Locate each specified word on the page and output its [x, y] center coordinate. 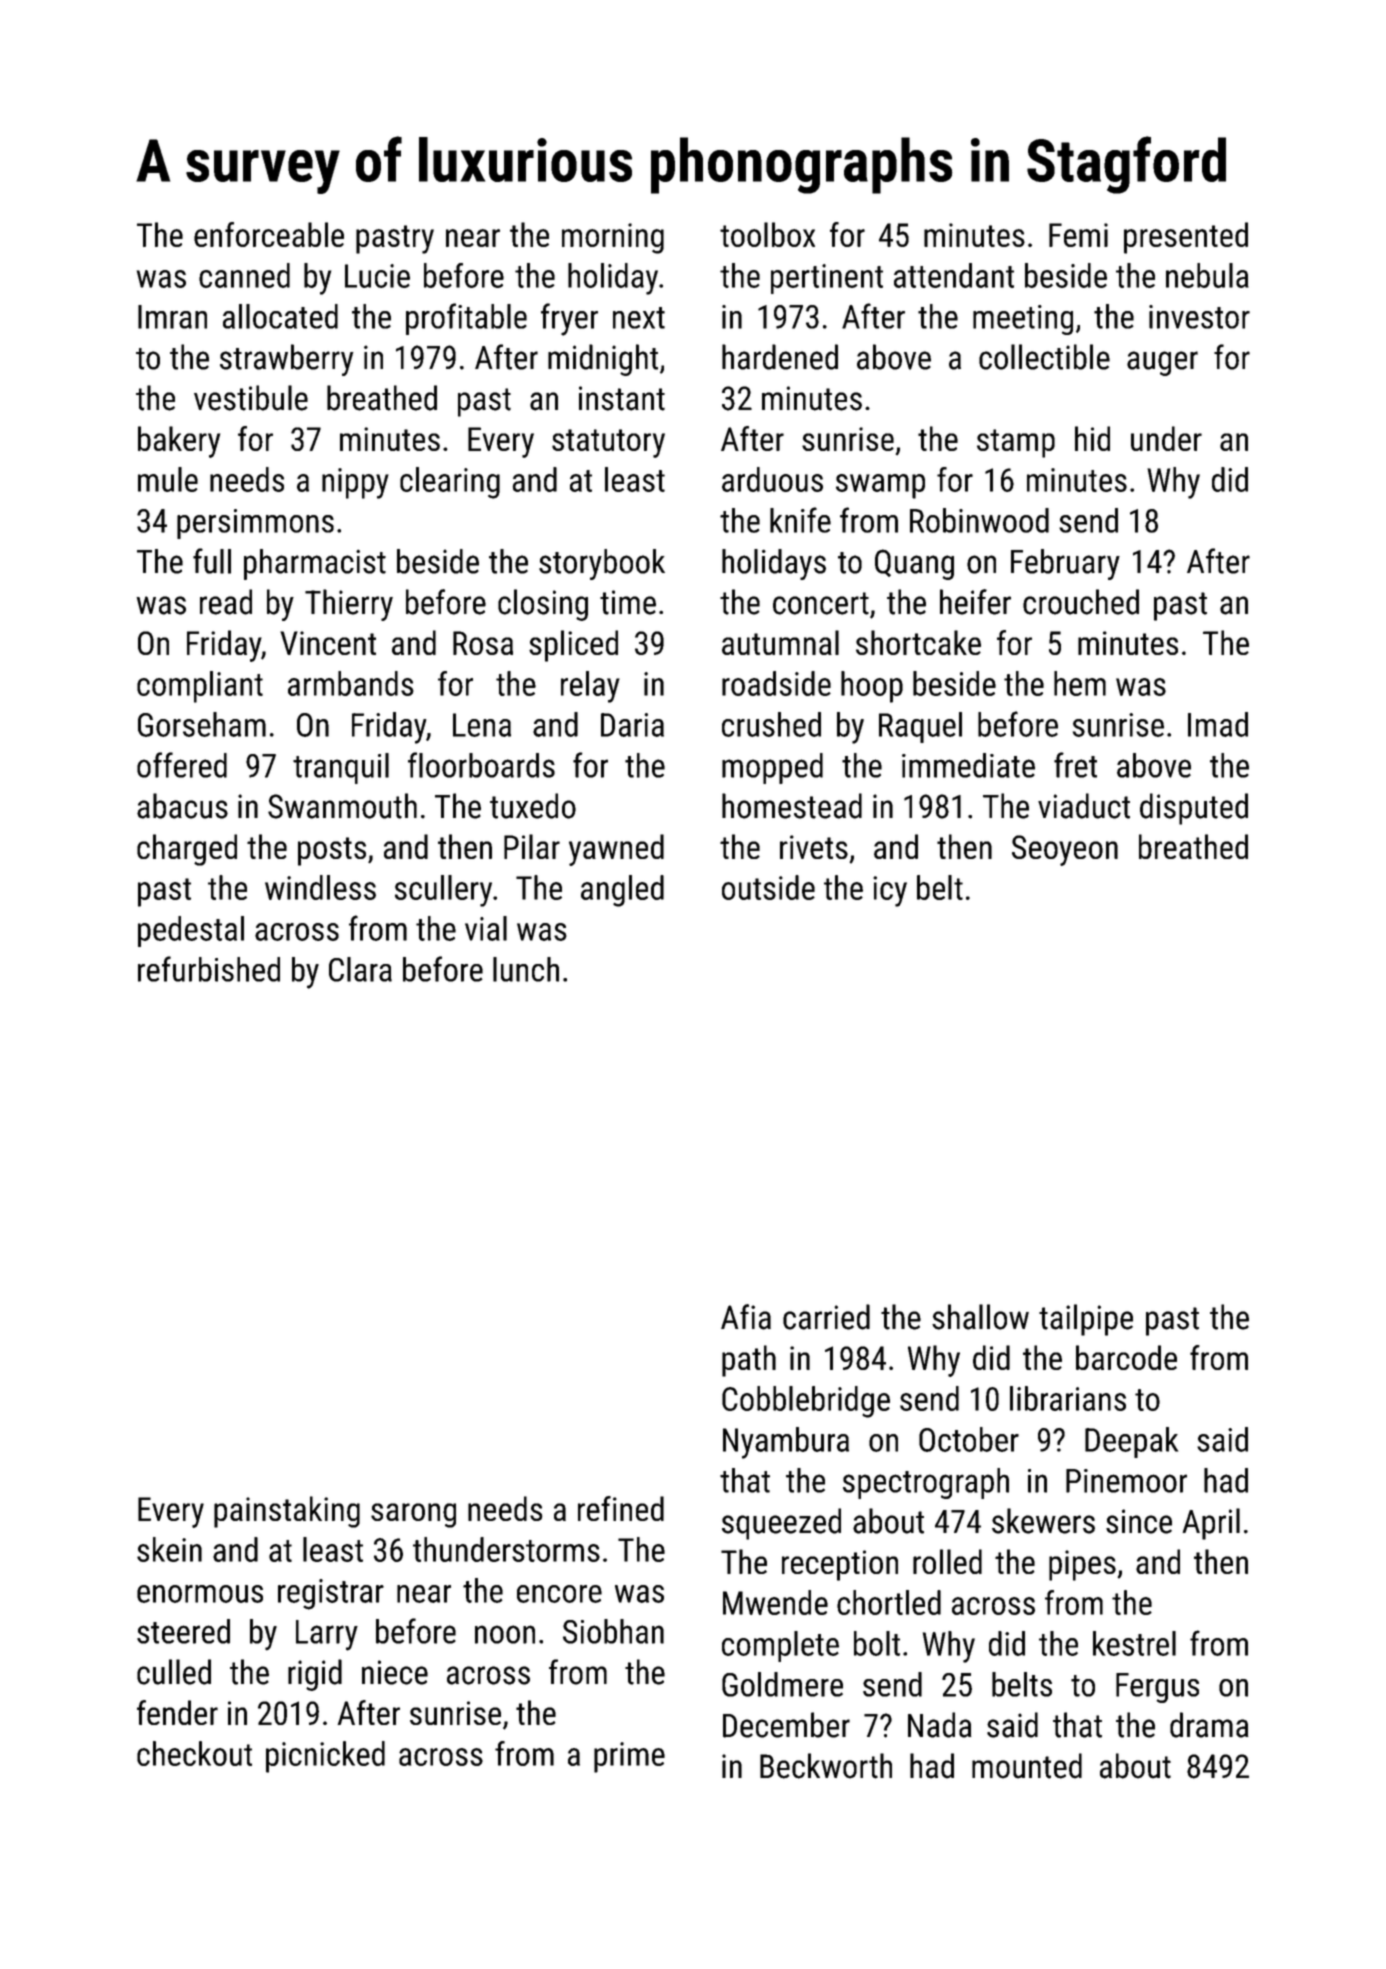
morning [613, 238]
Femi [1078, 235]
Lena [482, 725]
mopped [772, 768]
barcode [1126, 1357]
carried [826, 1317]
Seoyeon [1065, 850]
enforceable [269, 234]
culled [174, 1672]
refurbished [209, 969]
